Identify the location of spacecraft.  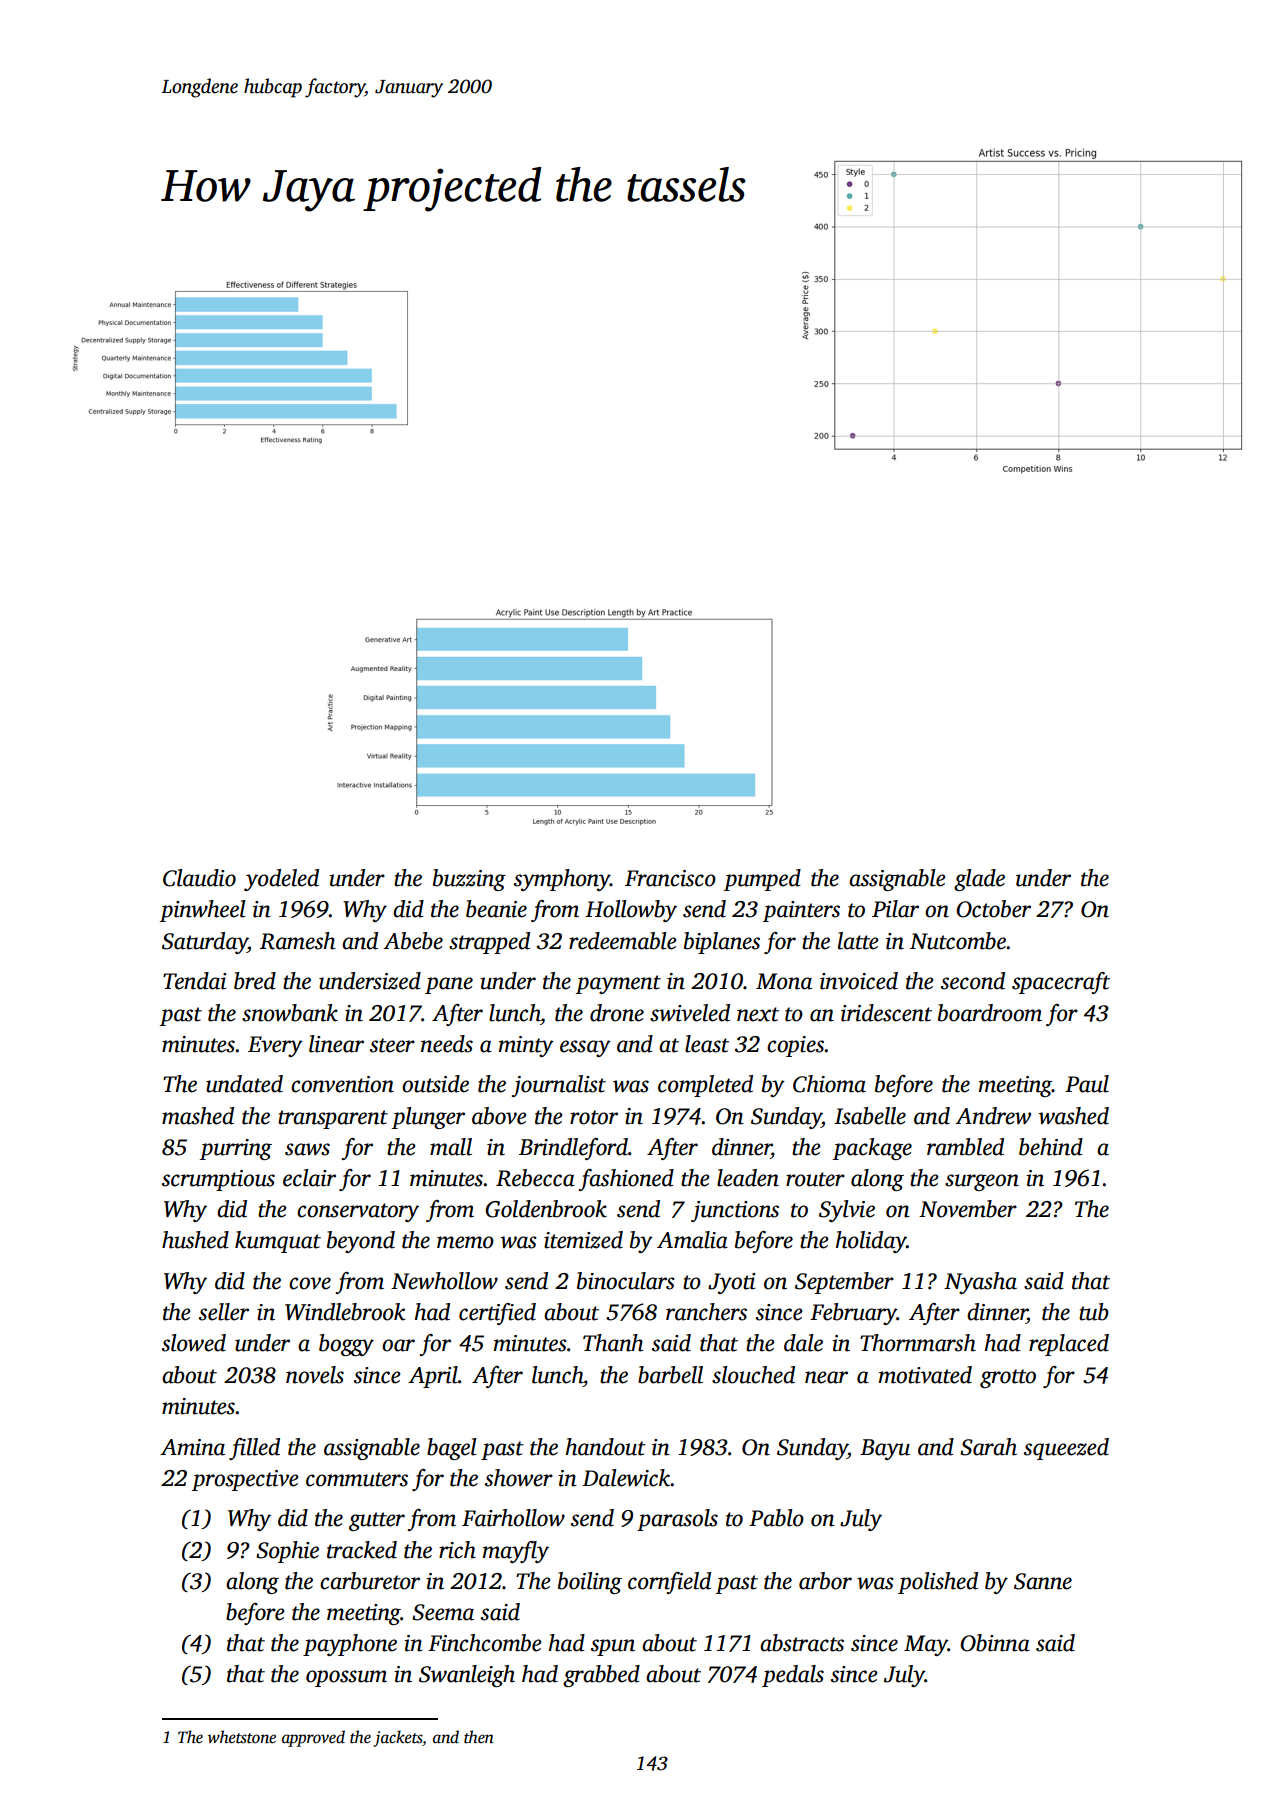
(1061, 983).
